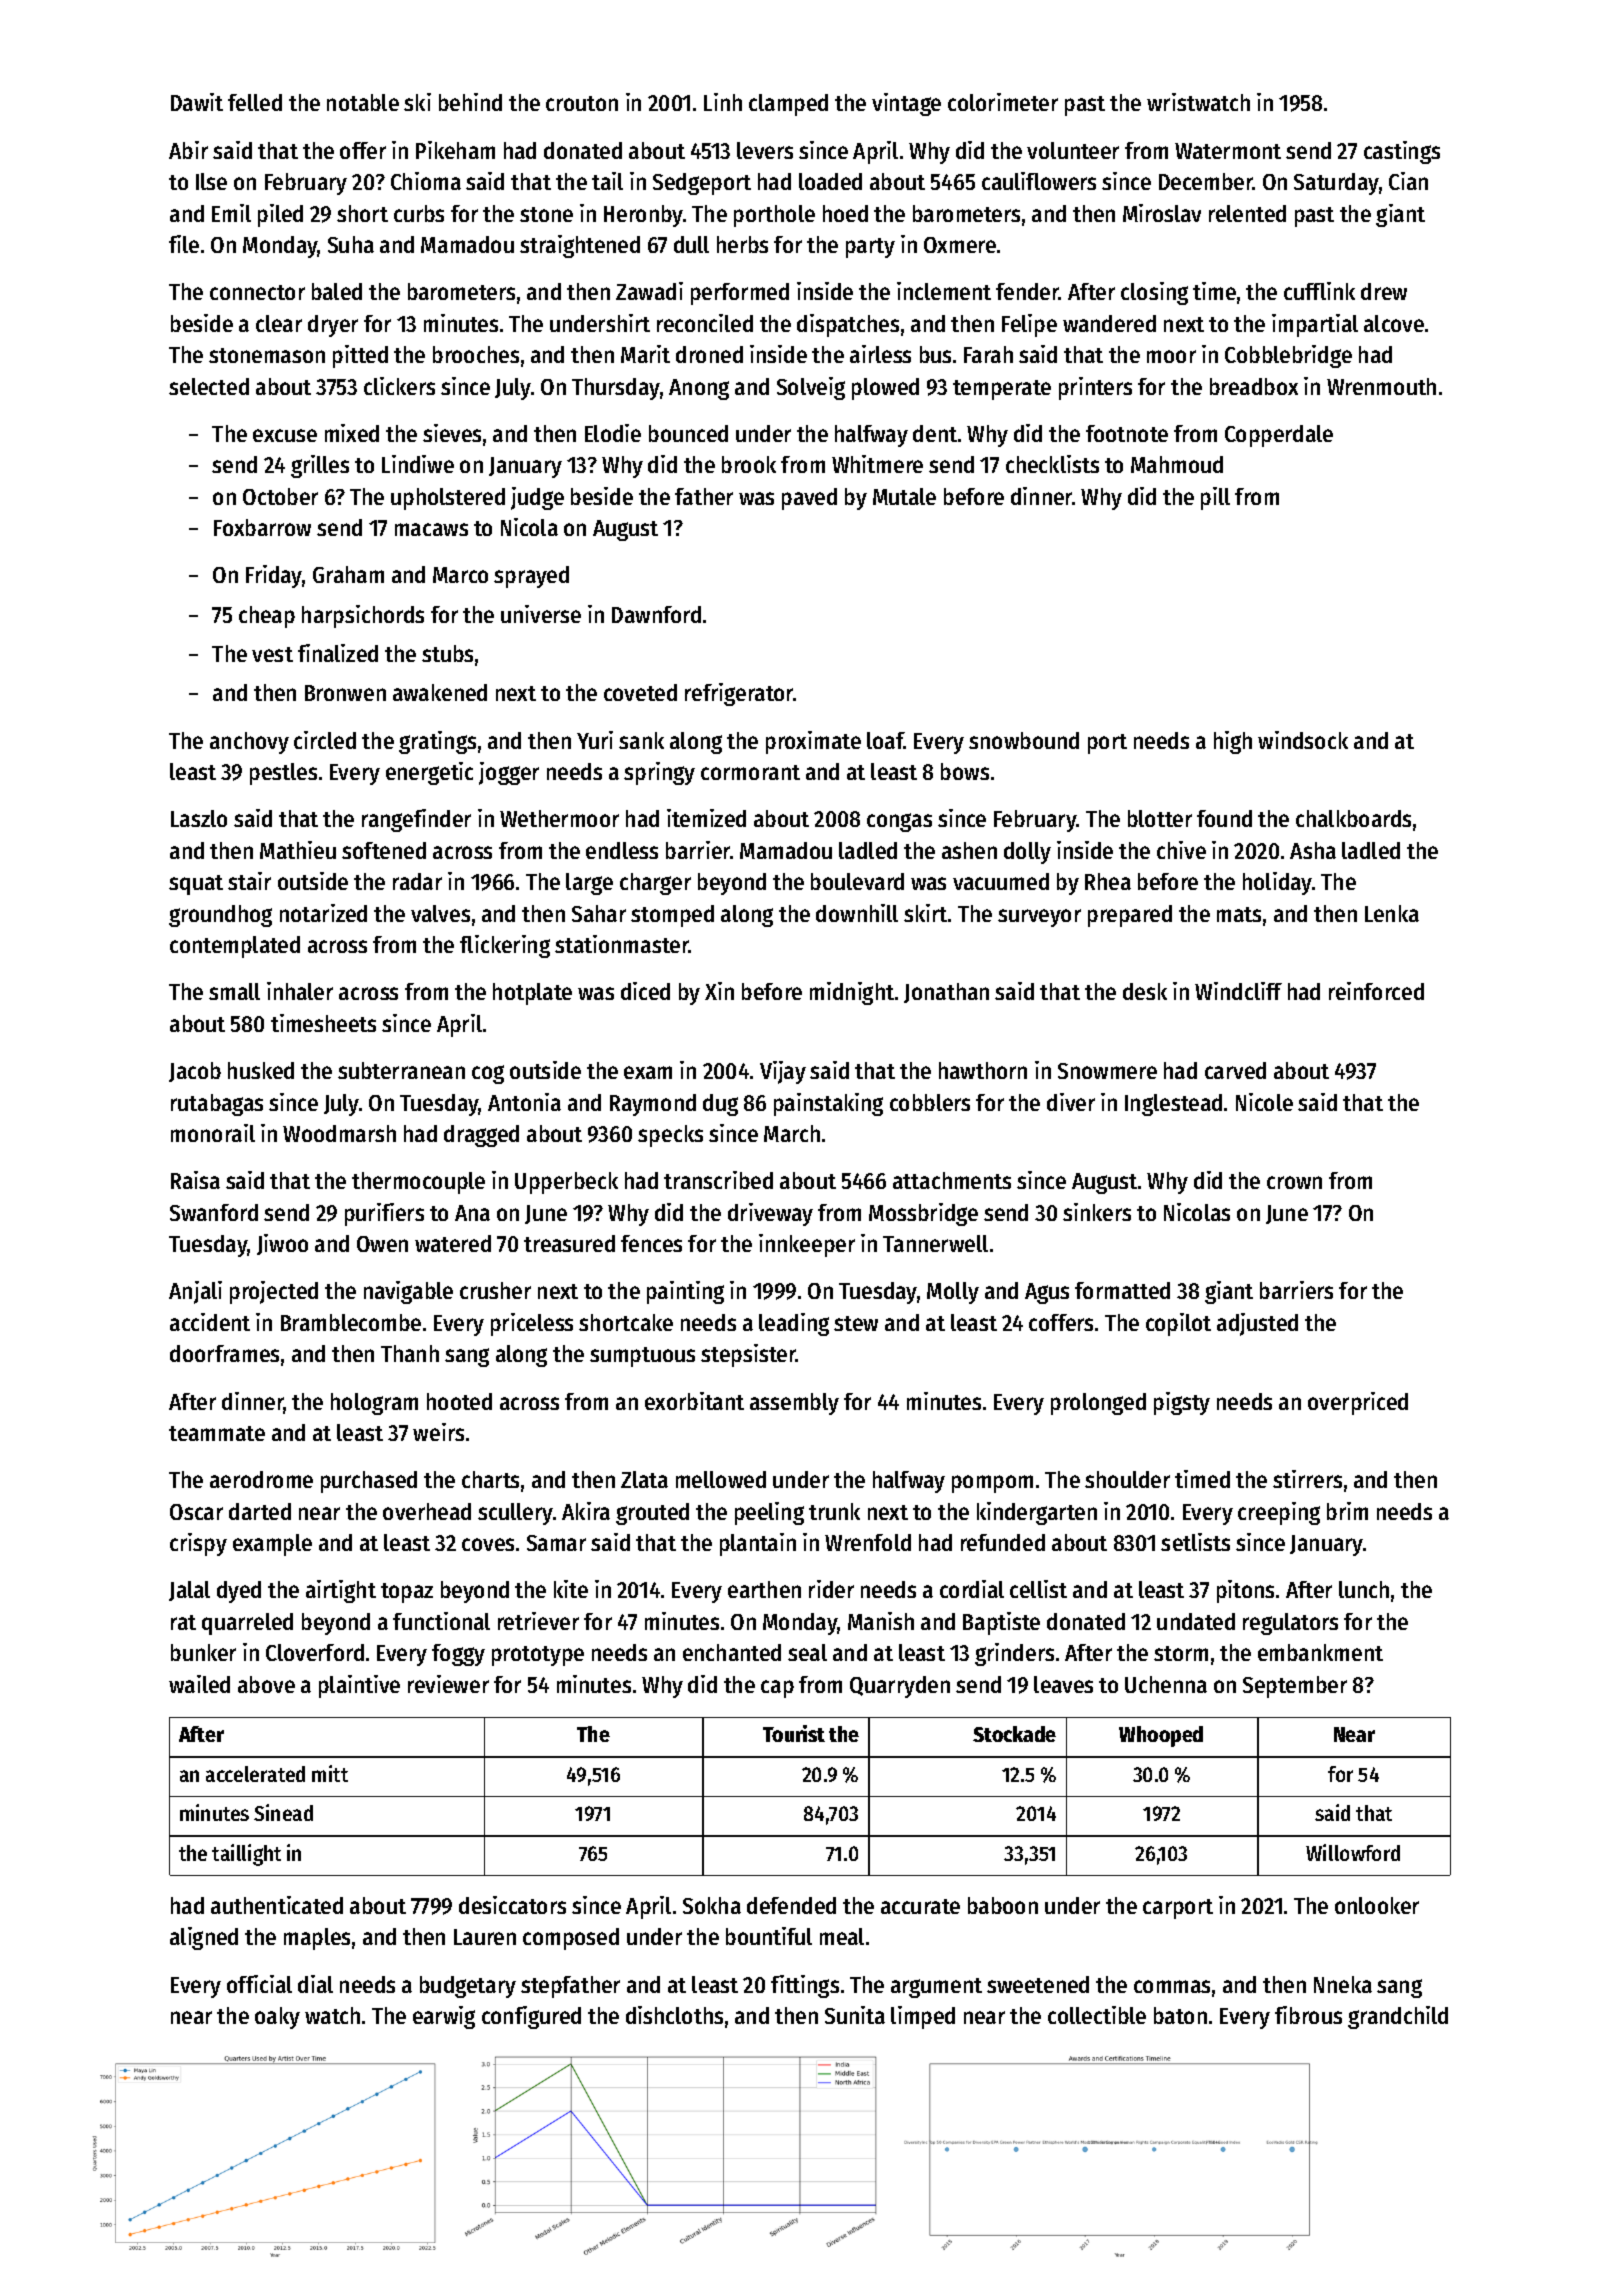 The width and height of the screenshot is (1620, 2292). What do you see at coordinates (1239, 914) in the screenshot?
I see `mats` at bounding box center [1239, 914].
